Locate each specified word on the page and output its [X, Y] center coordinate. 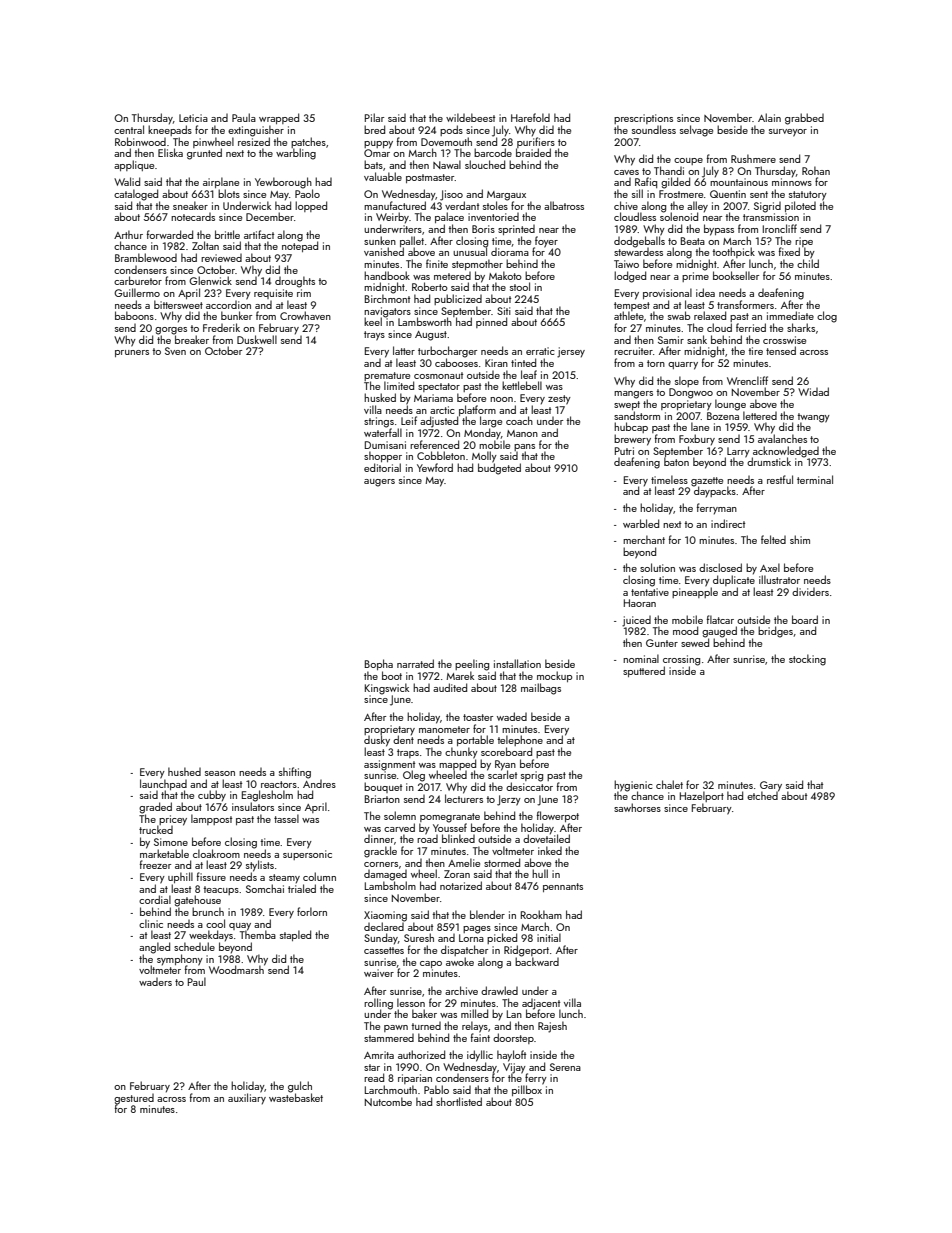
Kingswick [387, 689]
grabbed [804, 119]
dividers [810, 591]
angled [154, 948]
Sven [175, 351]
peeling [472, 665]
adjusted [439, 422]
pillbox [527, 1090]
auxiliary [247, 1099]
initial [549, 937]
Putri [624, 451]
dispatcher [464, 950]
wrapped [279, 118]
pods [451, 130]
